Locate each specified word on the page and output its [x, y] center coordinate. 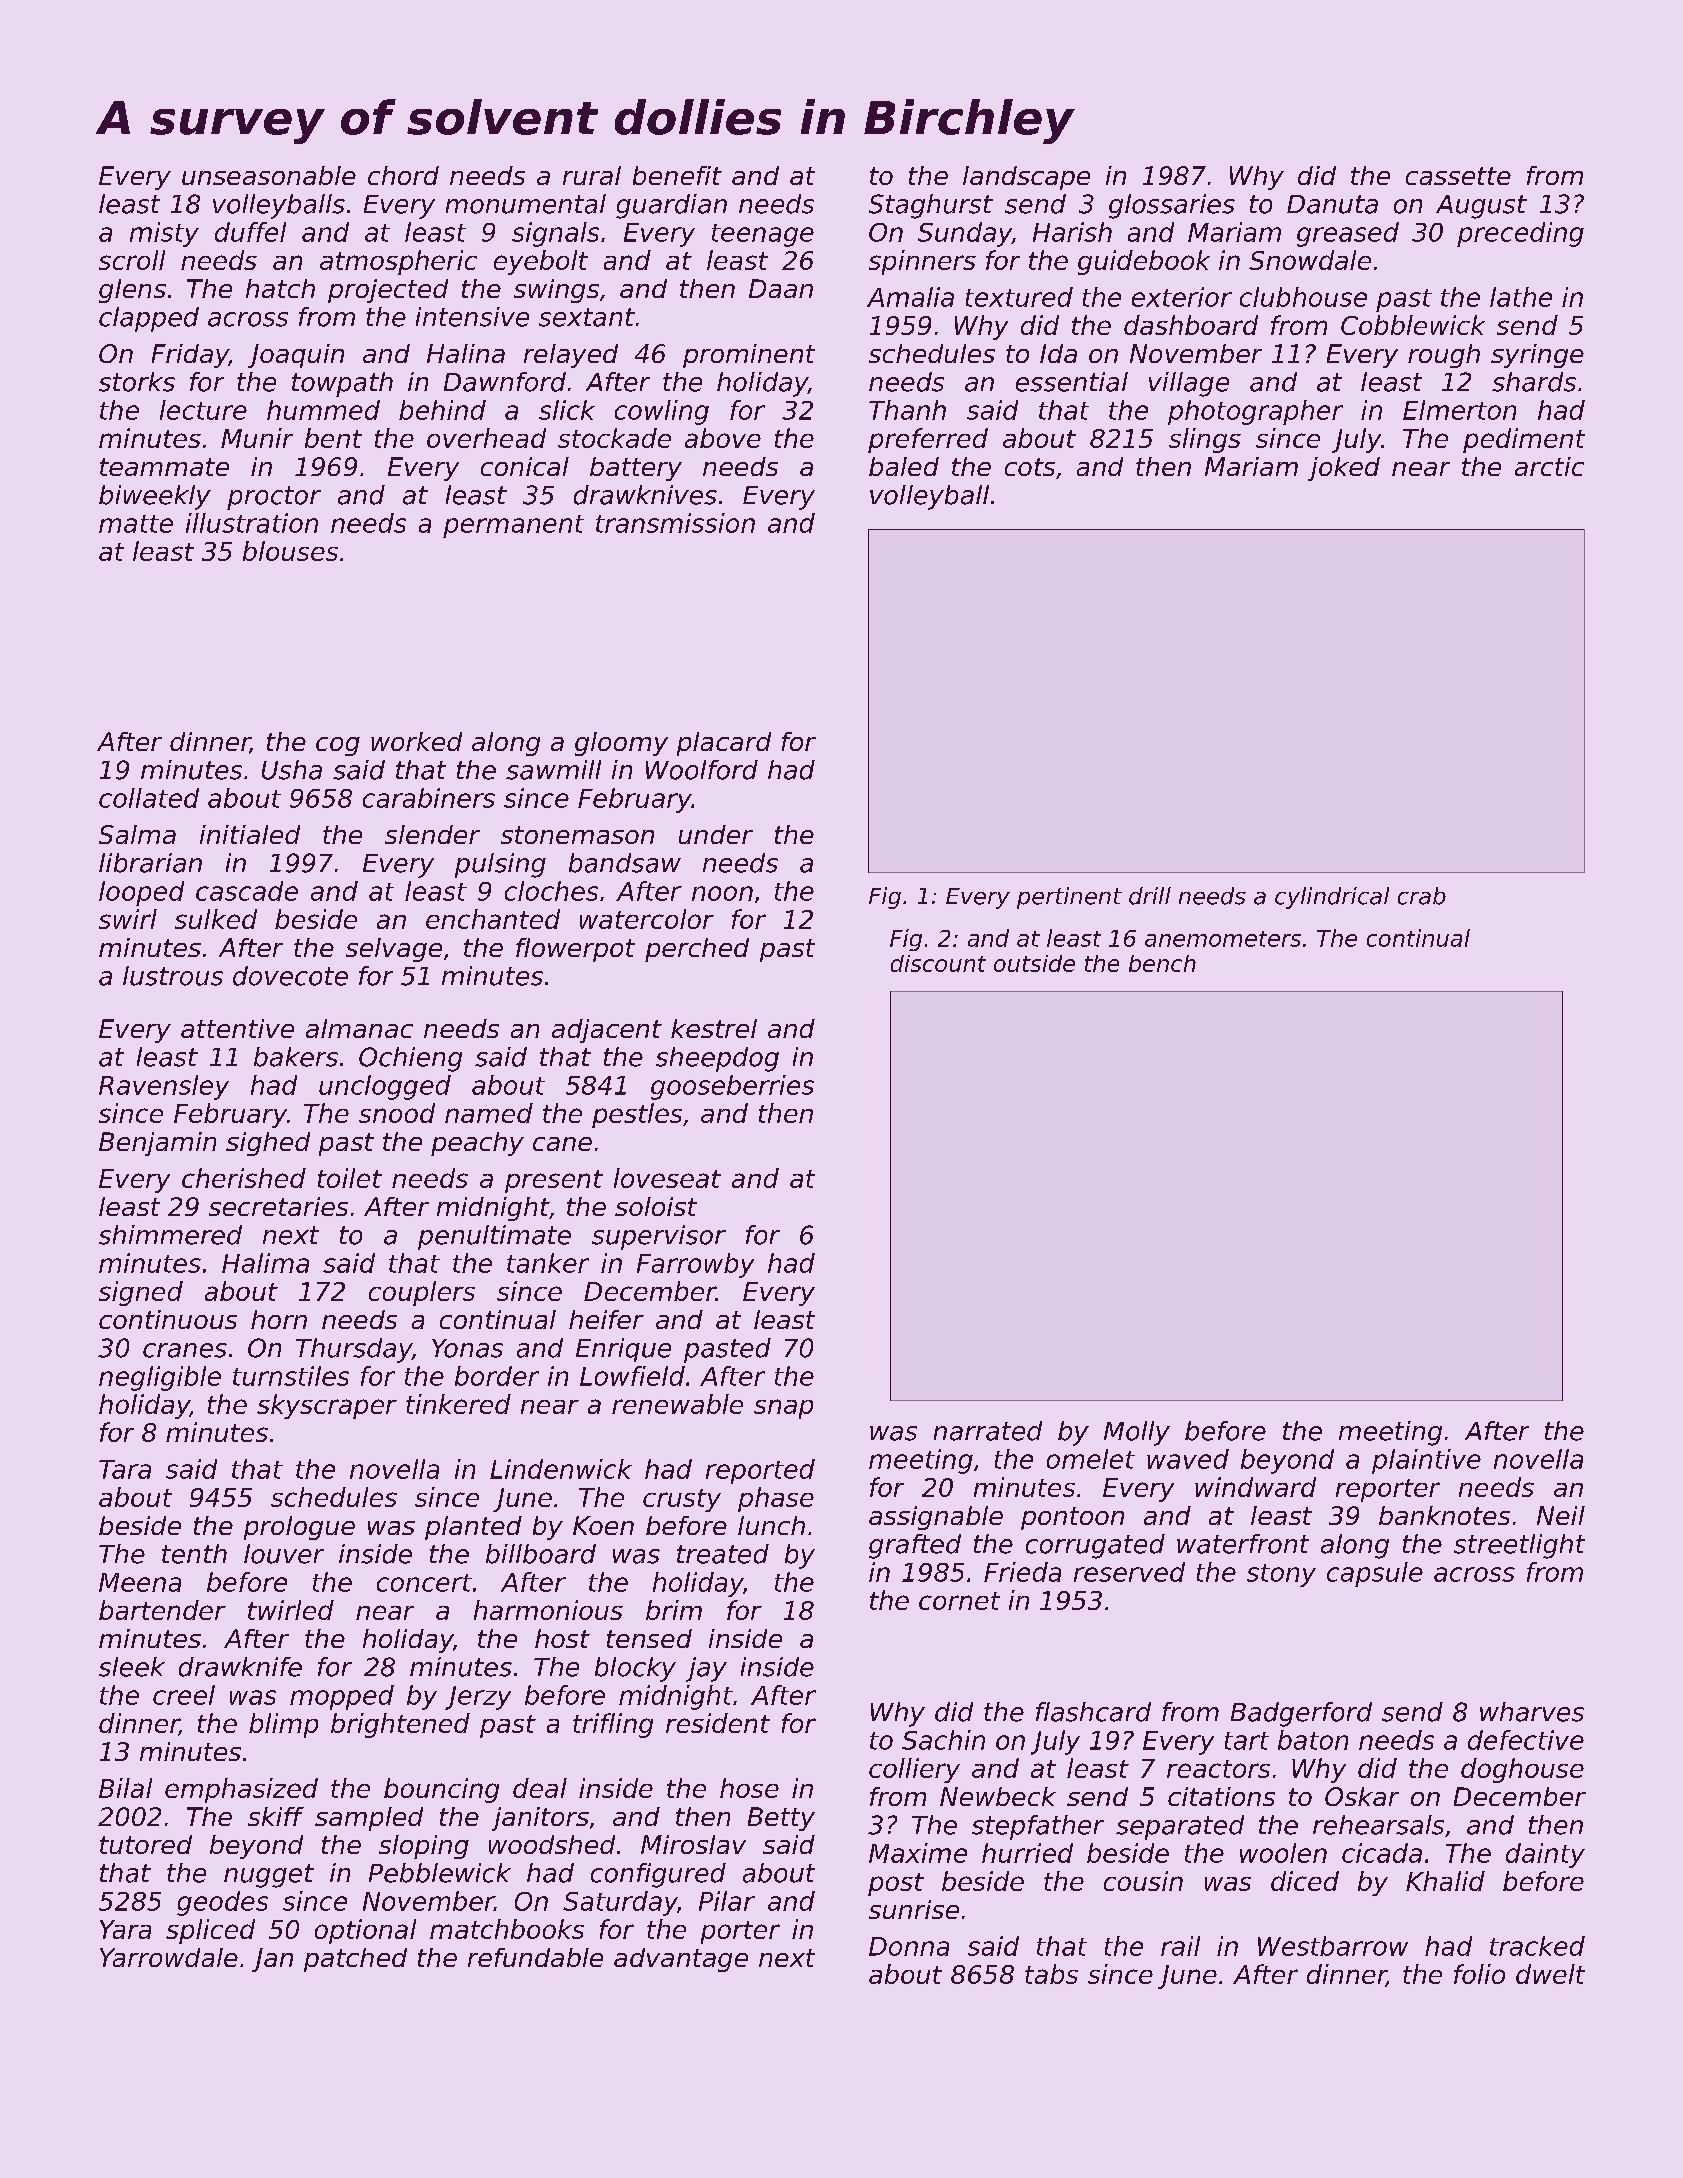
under [716, 834]
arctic [1549, 466]
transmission [675, 523]
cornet [959, 1601]
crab [1422, 896]
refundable [535, 1957]
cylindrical [1332, 898]
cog [338, 746]
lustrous [173, 976]
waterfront [1243, 1544]
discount [938, 963]
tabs [1051, 1974]
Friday [190, 356]
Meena [140, 1582]
